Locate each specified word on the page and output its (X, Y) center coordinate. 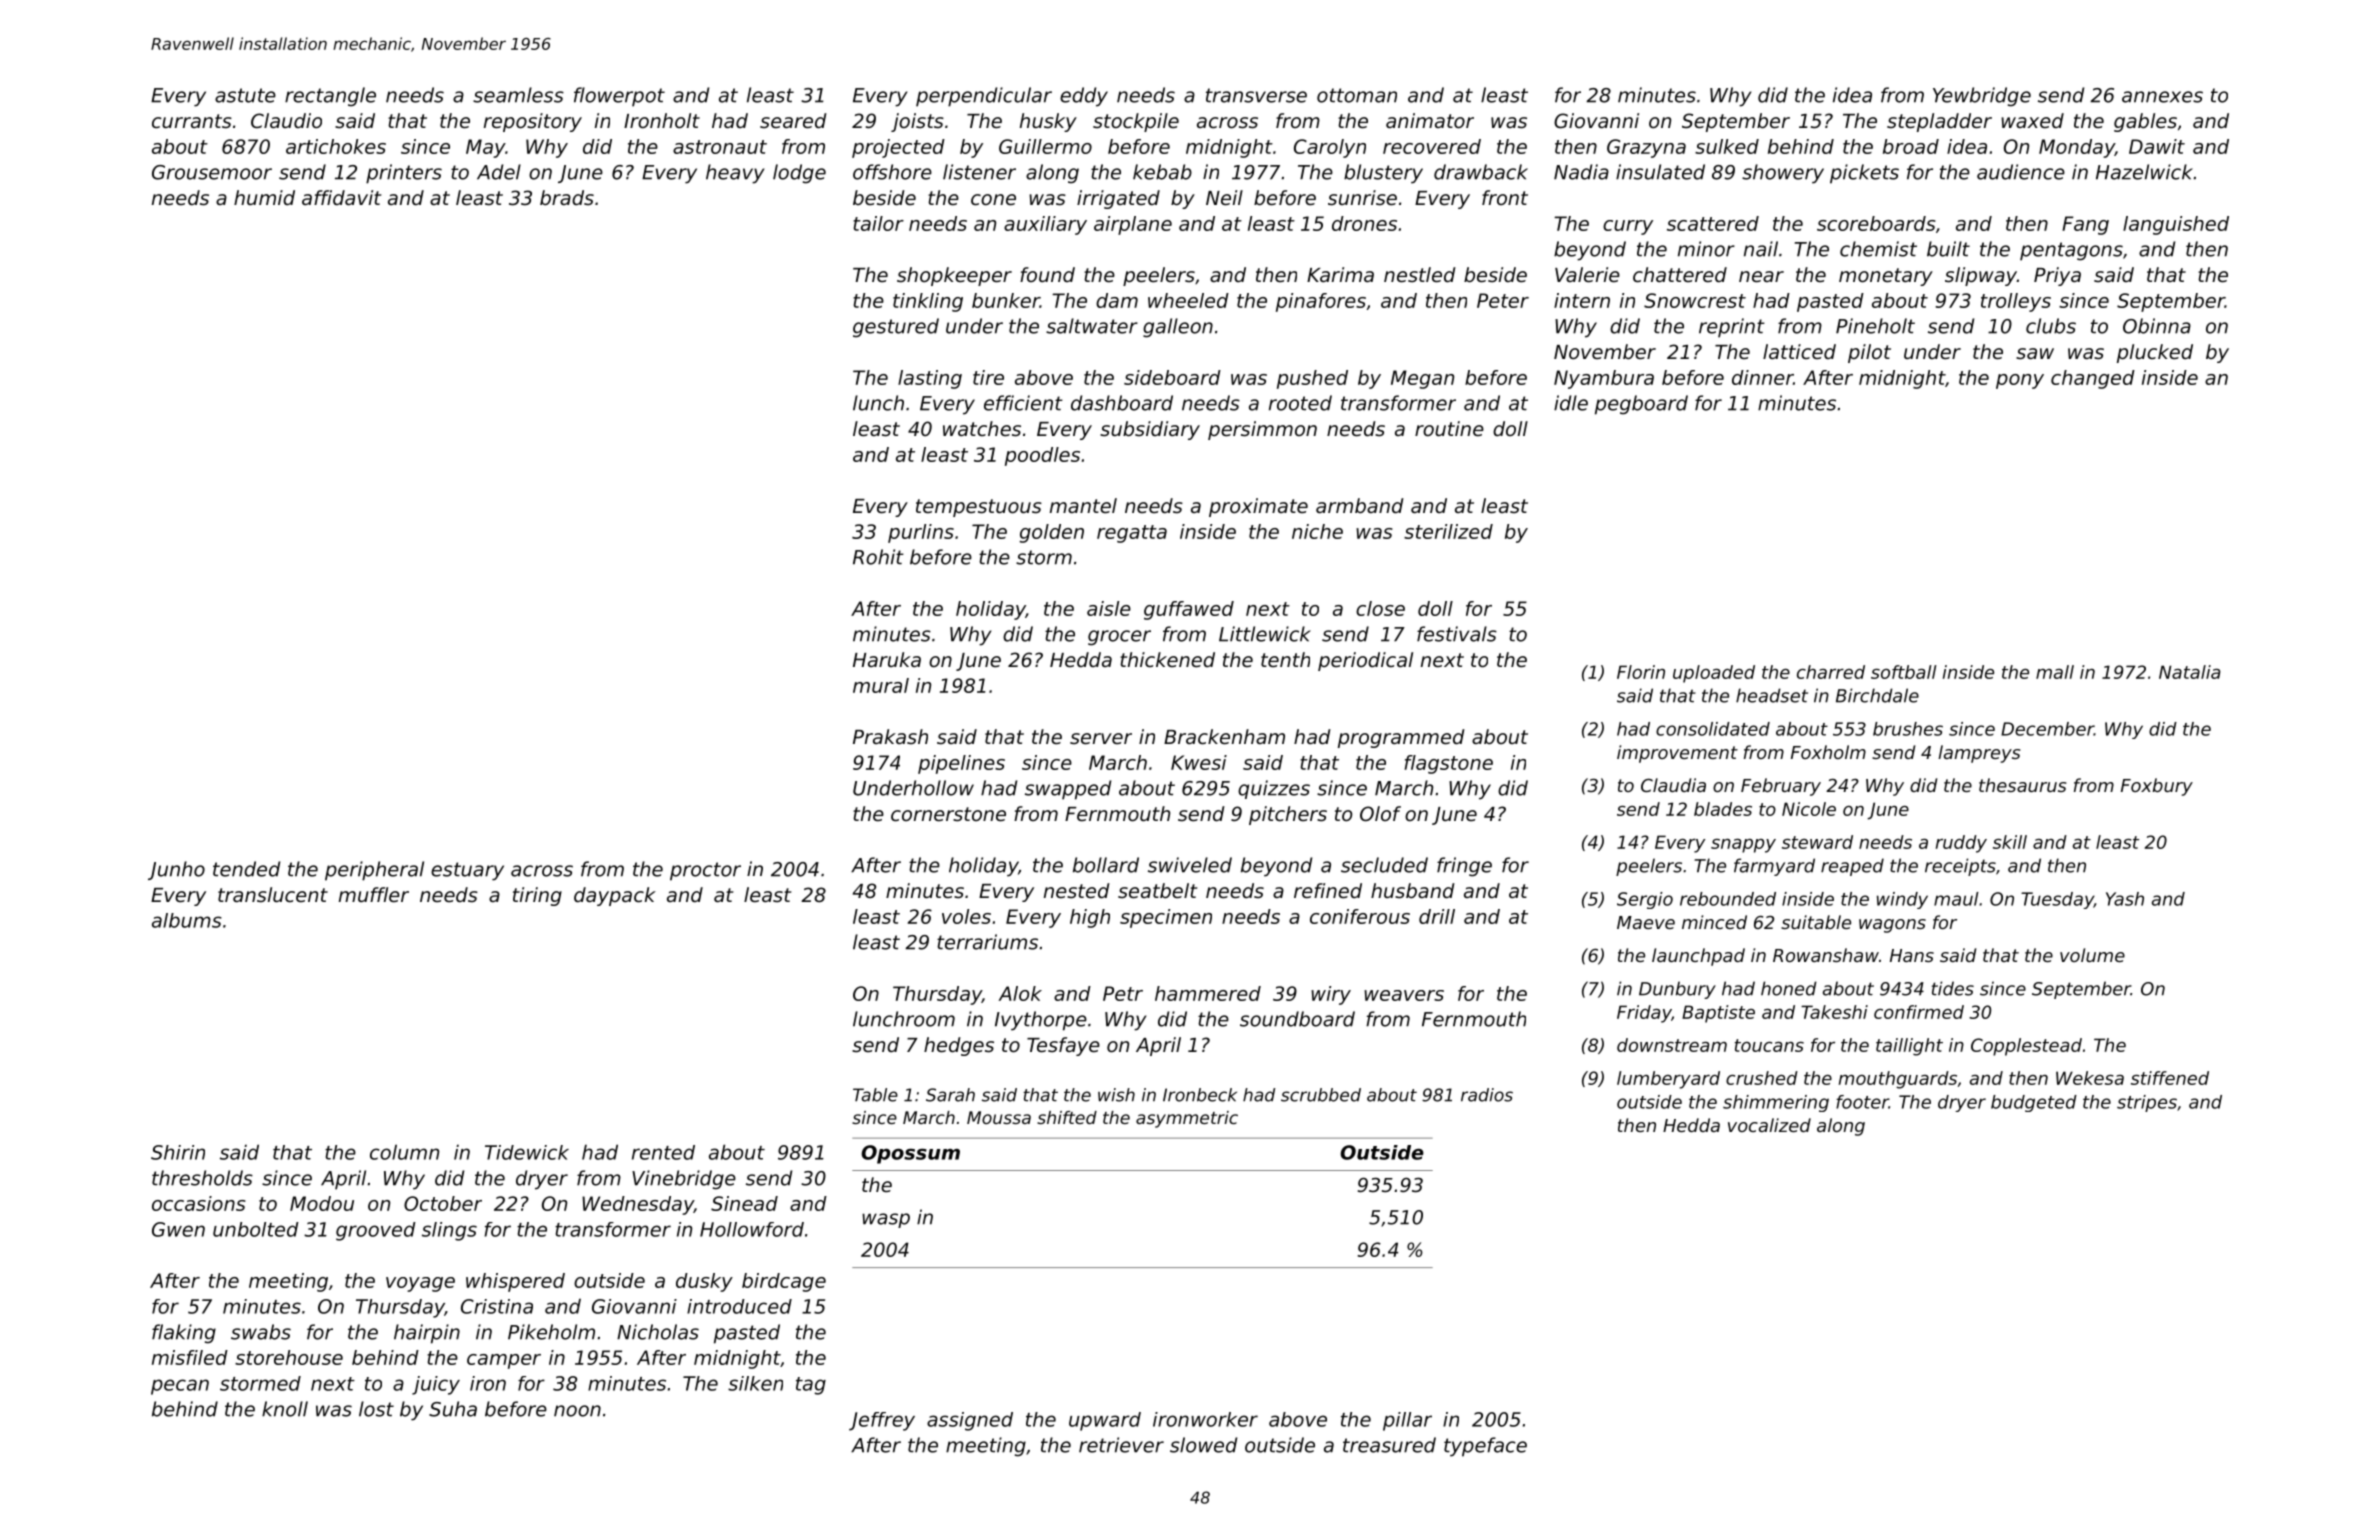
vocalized (1769, 1125)
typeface (1485, 1447)
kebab (1162, 172)
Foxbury (2157, 787)
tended (246, 869)
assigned (970, 1421)
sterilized (1448, 531)
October (443, 1203)
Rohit (878, 557)
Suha (453, 1409)
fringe (1464, 867)
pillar (1407, 1421)
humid (264, 197)
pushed (1312, 379)
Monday (2077, 148)
